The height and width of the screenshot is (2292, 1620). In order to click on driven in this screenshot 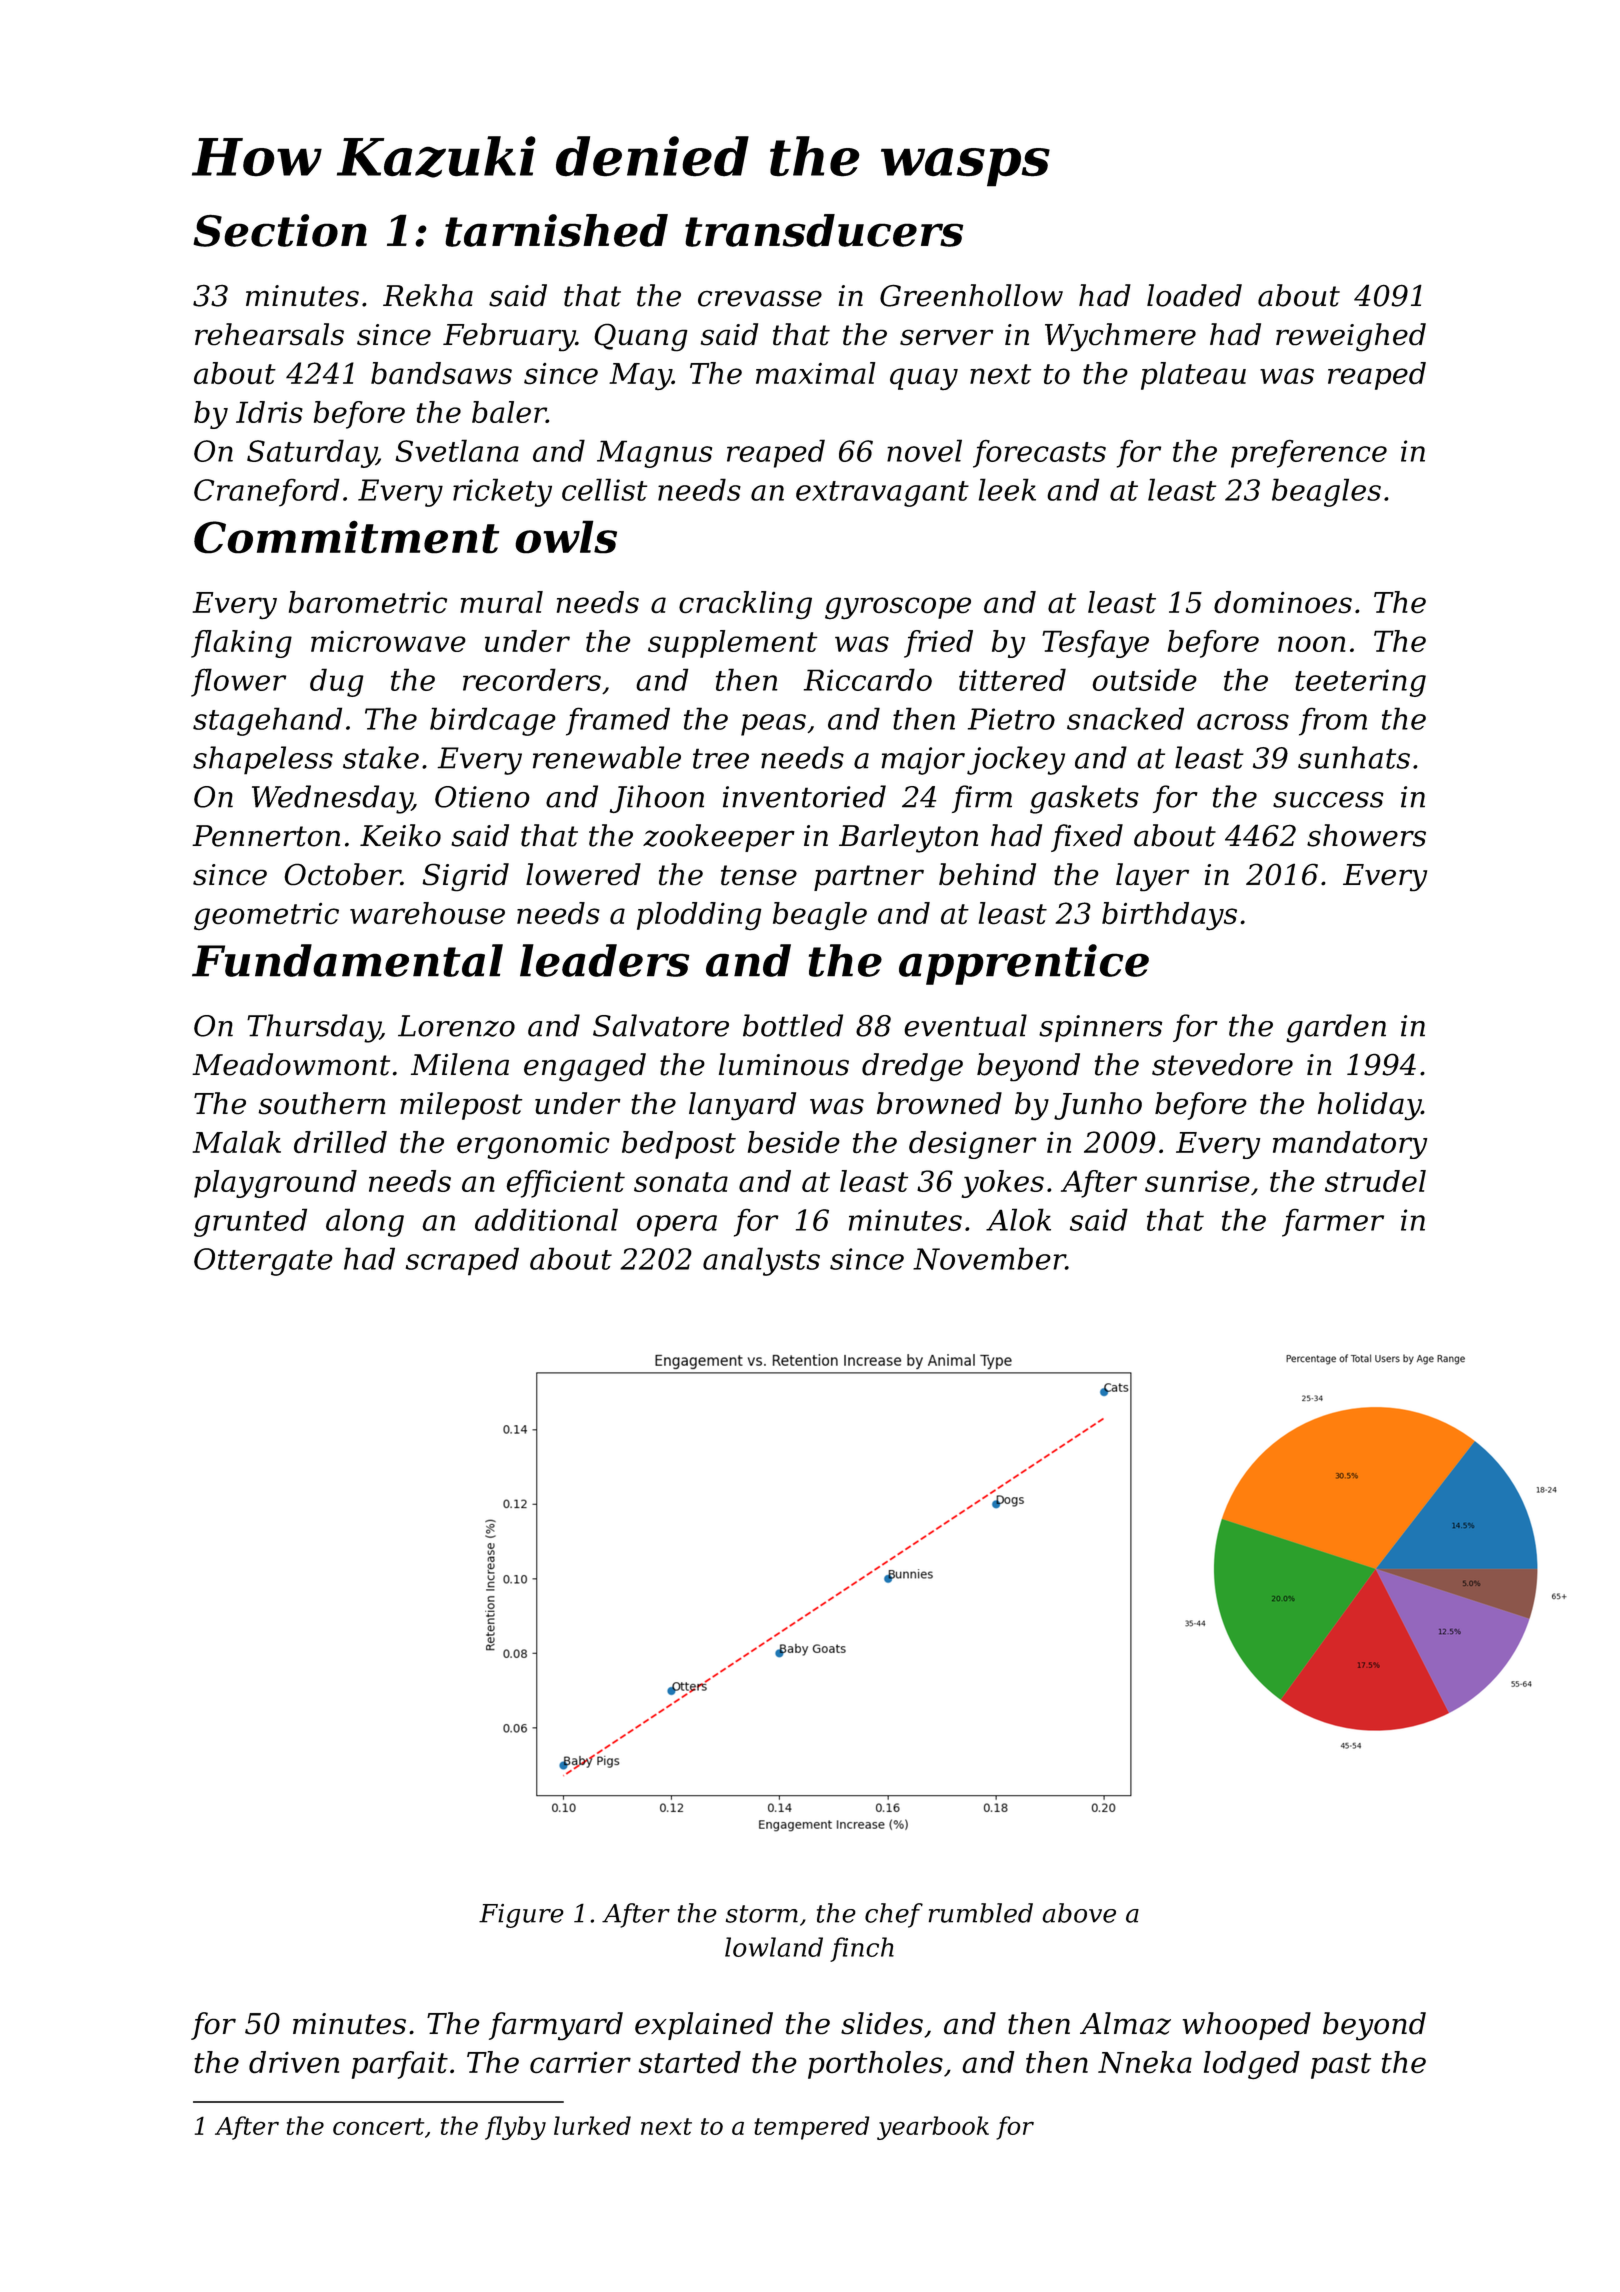, I will do `click(294, 2062)`.
